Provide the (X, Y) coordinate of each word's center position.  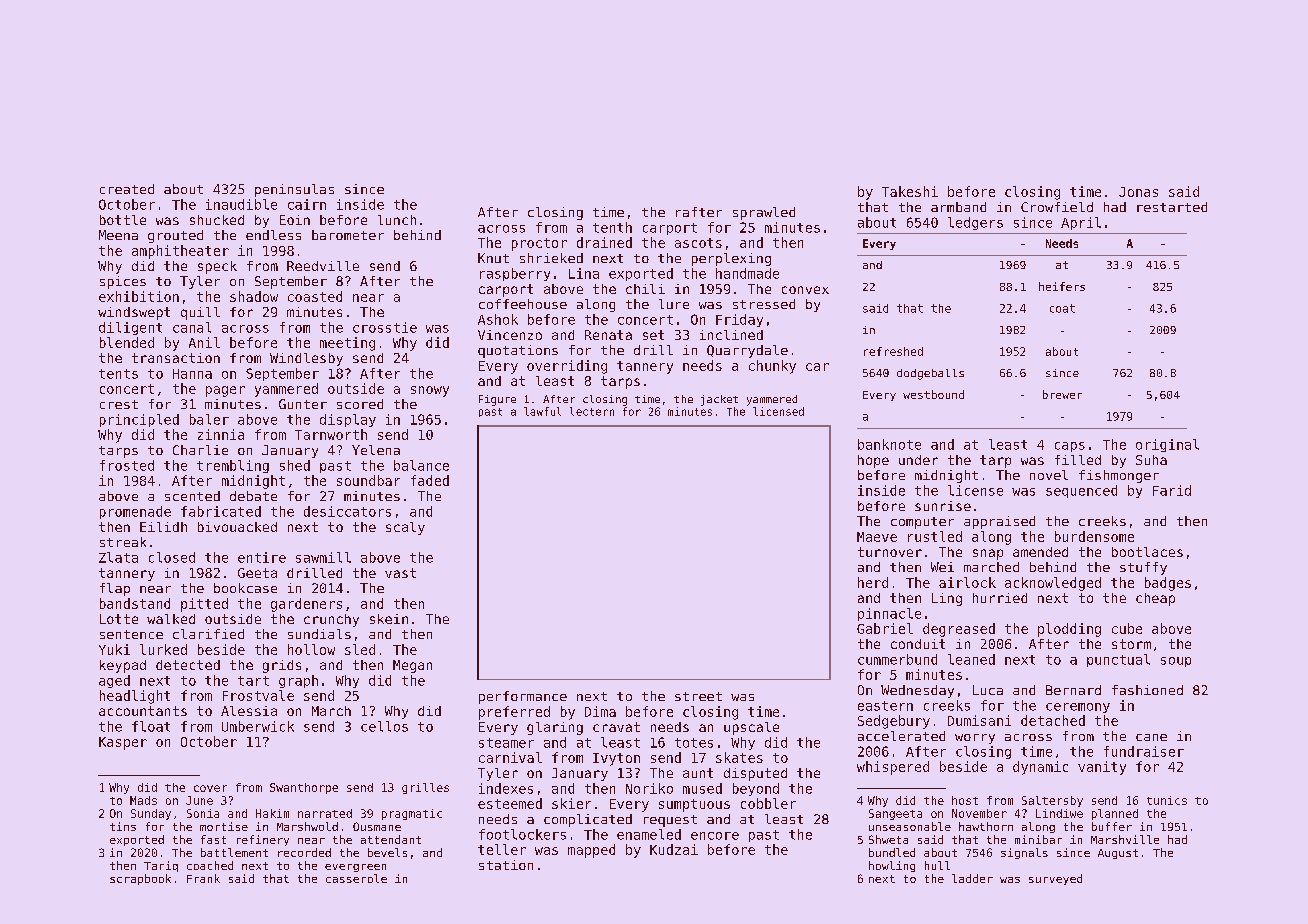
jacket (719, 400)
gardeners (306, 605)
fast (213, 839)
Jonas (1138, 192)
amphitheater (180, 252)
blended (127, 342)
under (918, 460)
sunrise (943, 506)
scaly (405, 528)
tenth (612, 227)
